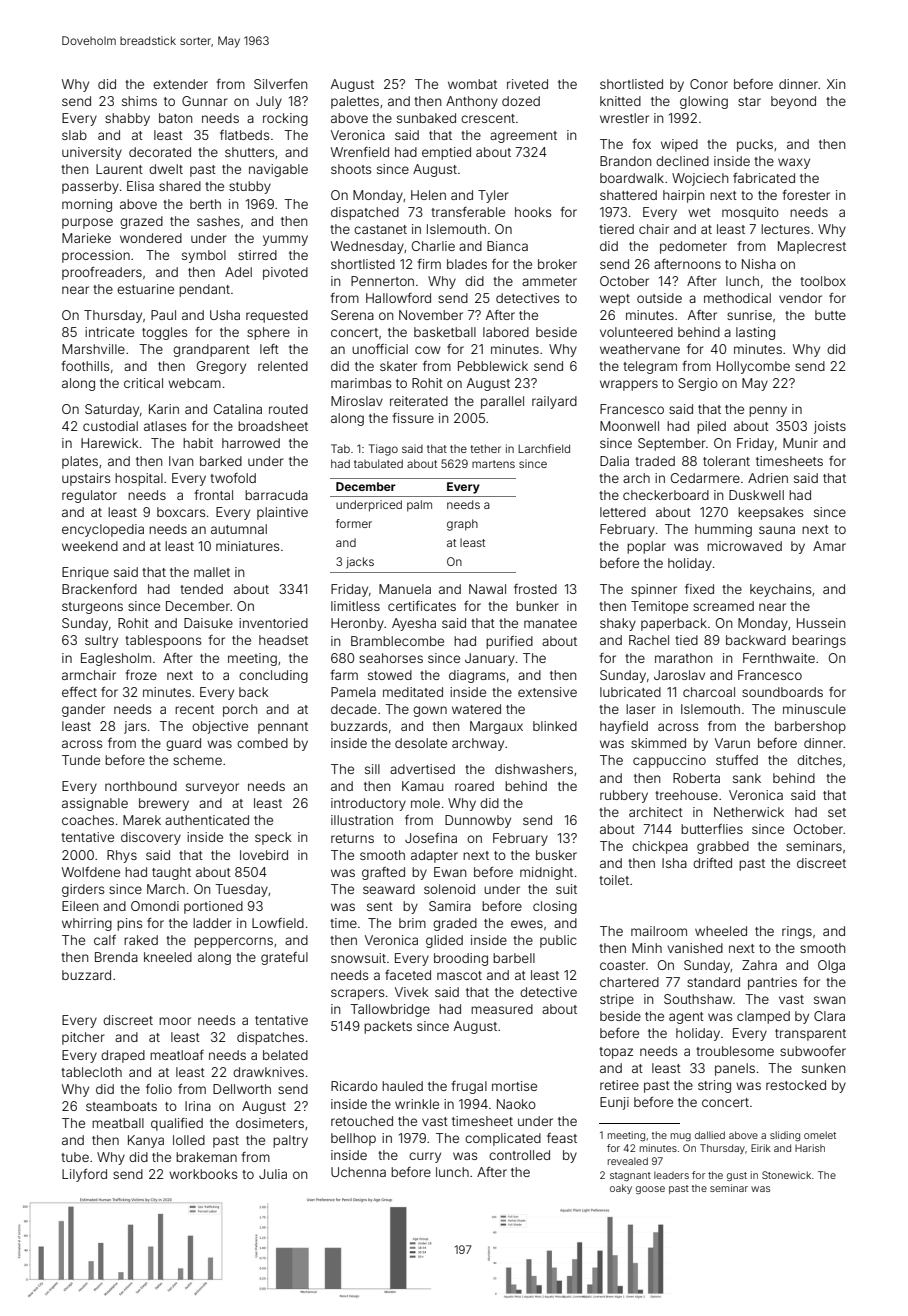  I want to click on rocking, so click(285, 119).
